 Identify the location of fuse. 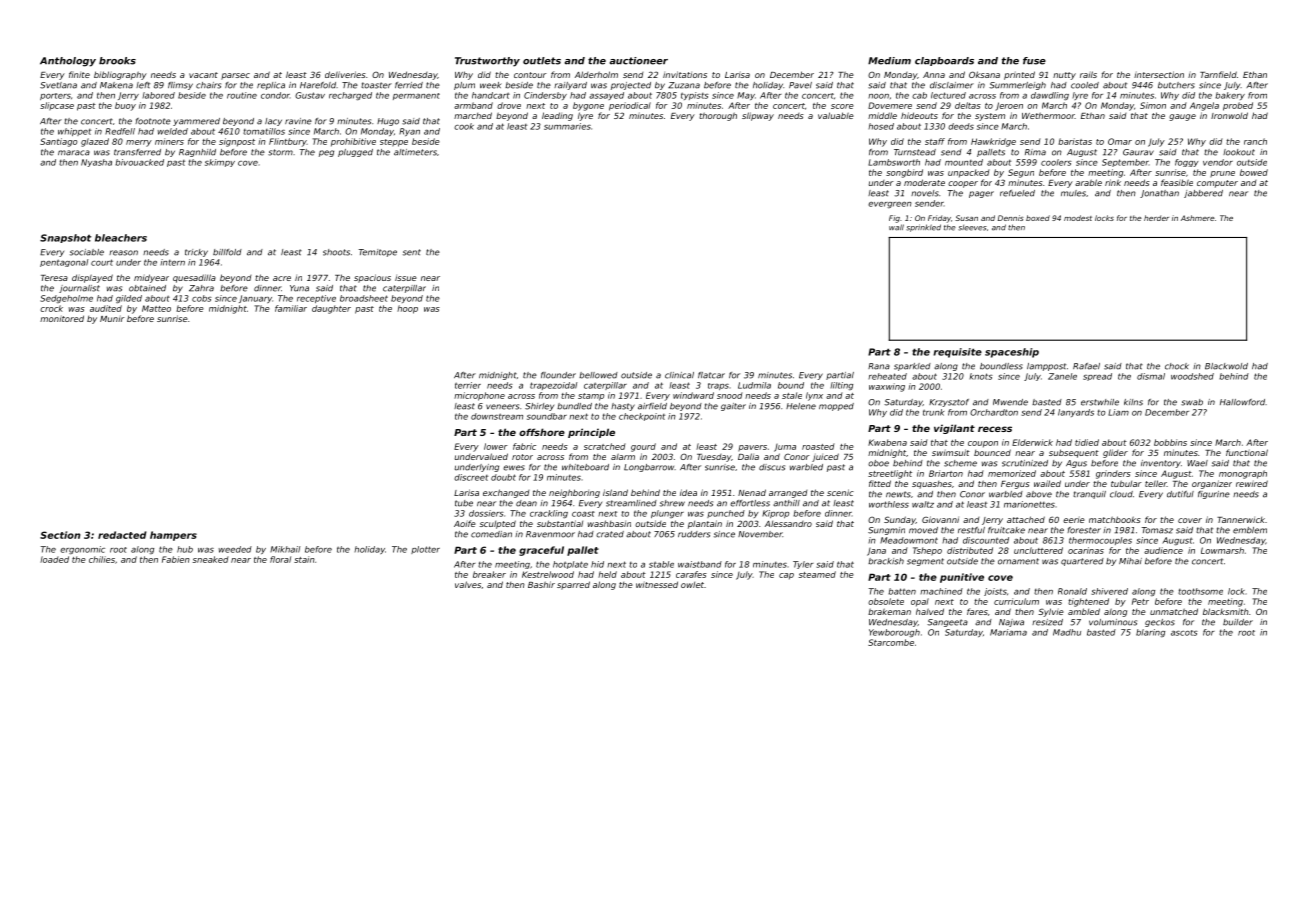
(1034, 61).
